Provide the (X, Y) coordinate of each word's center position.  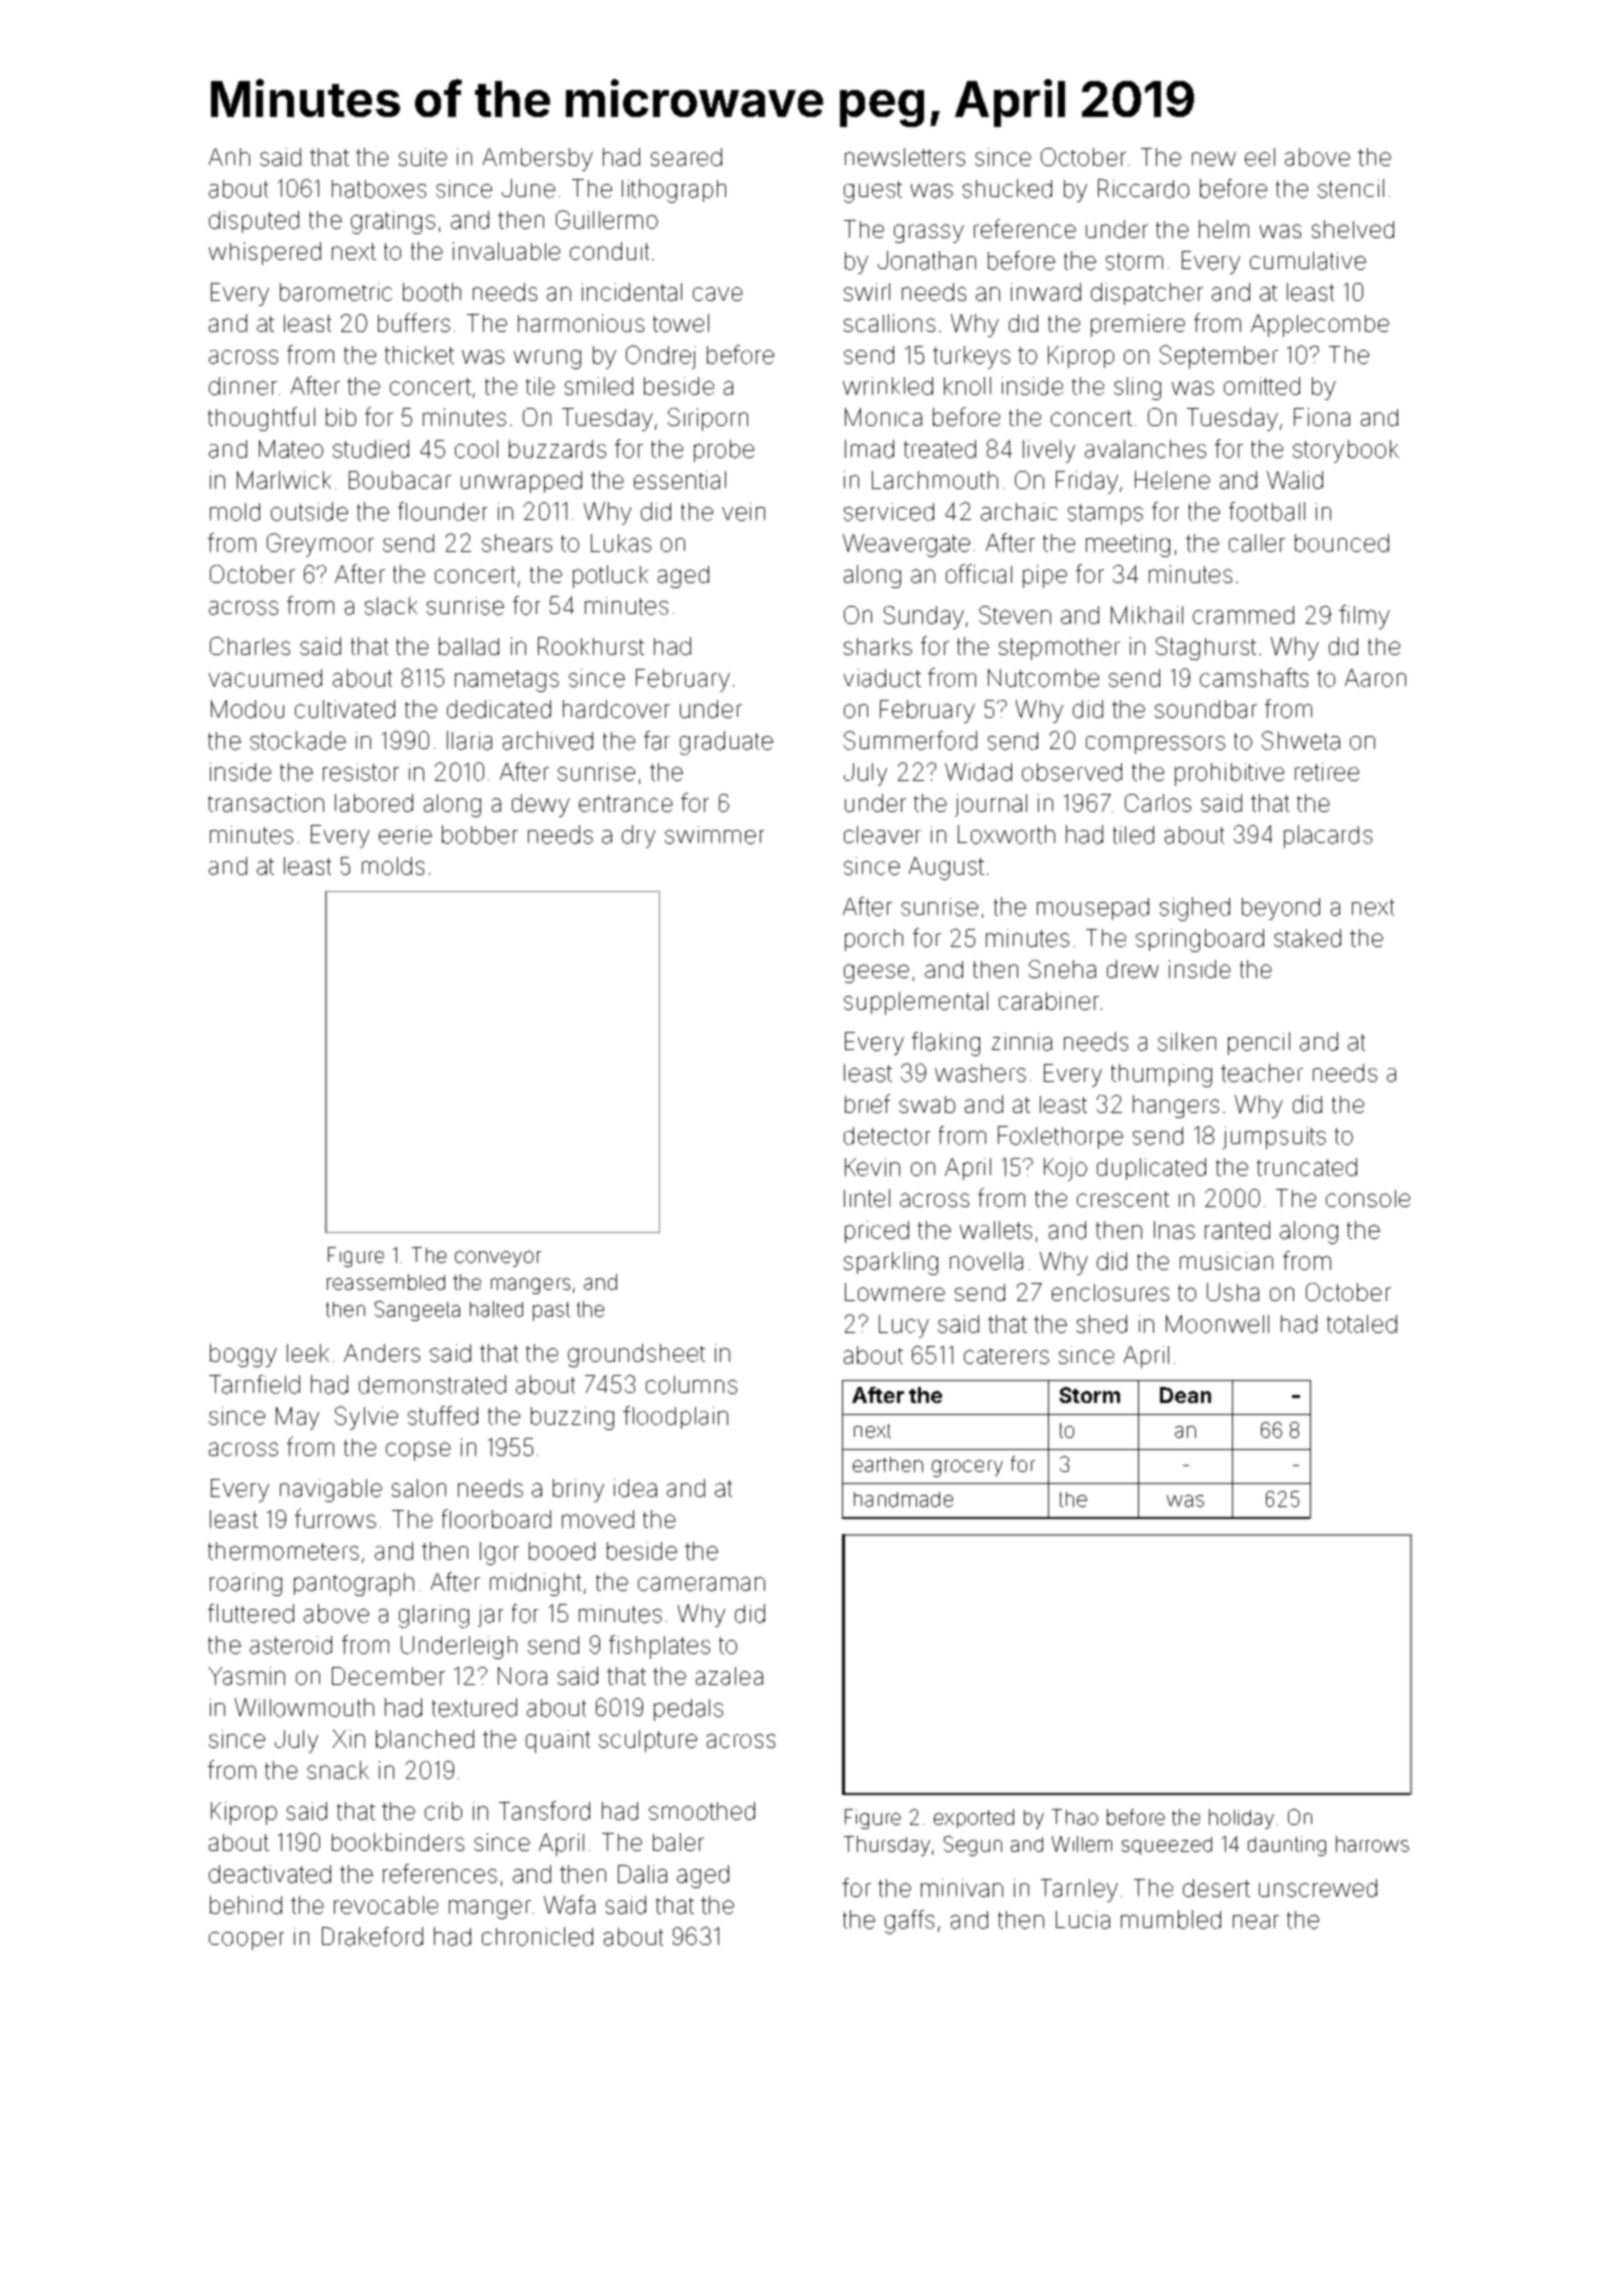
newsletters (905, 157)
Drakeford (372, 1936)
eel (1260, 157)
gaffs (909, 1922)
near (1256, 1922)
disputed (254, 222)
